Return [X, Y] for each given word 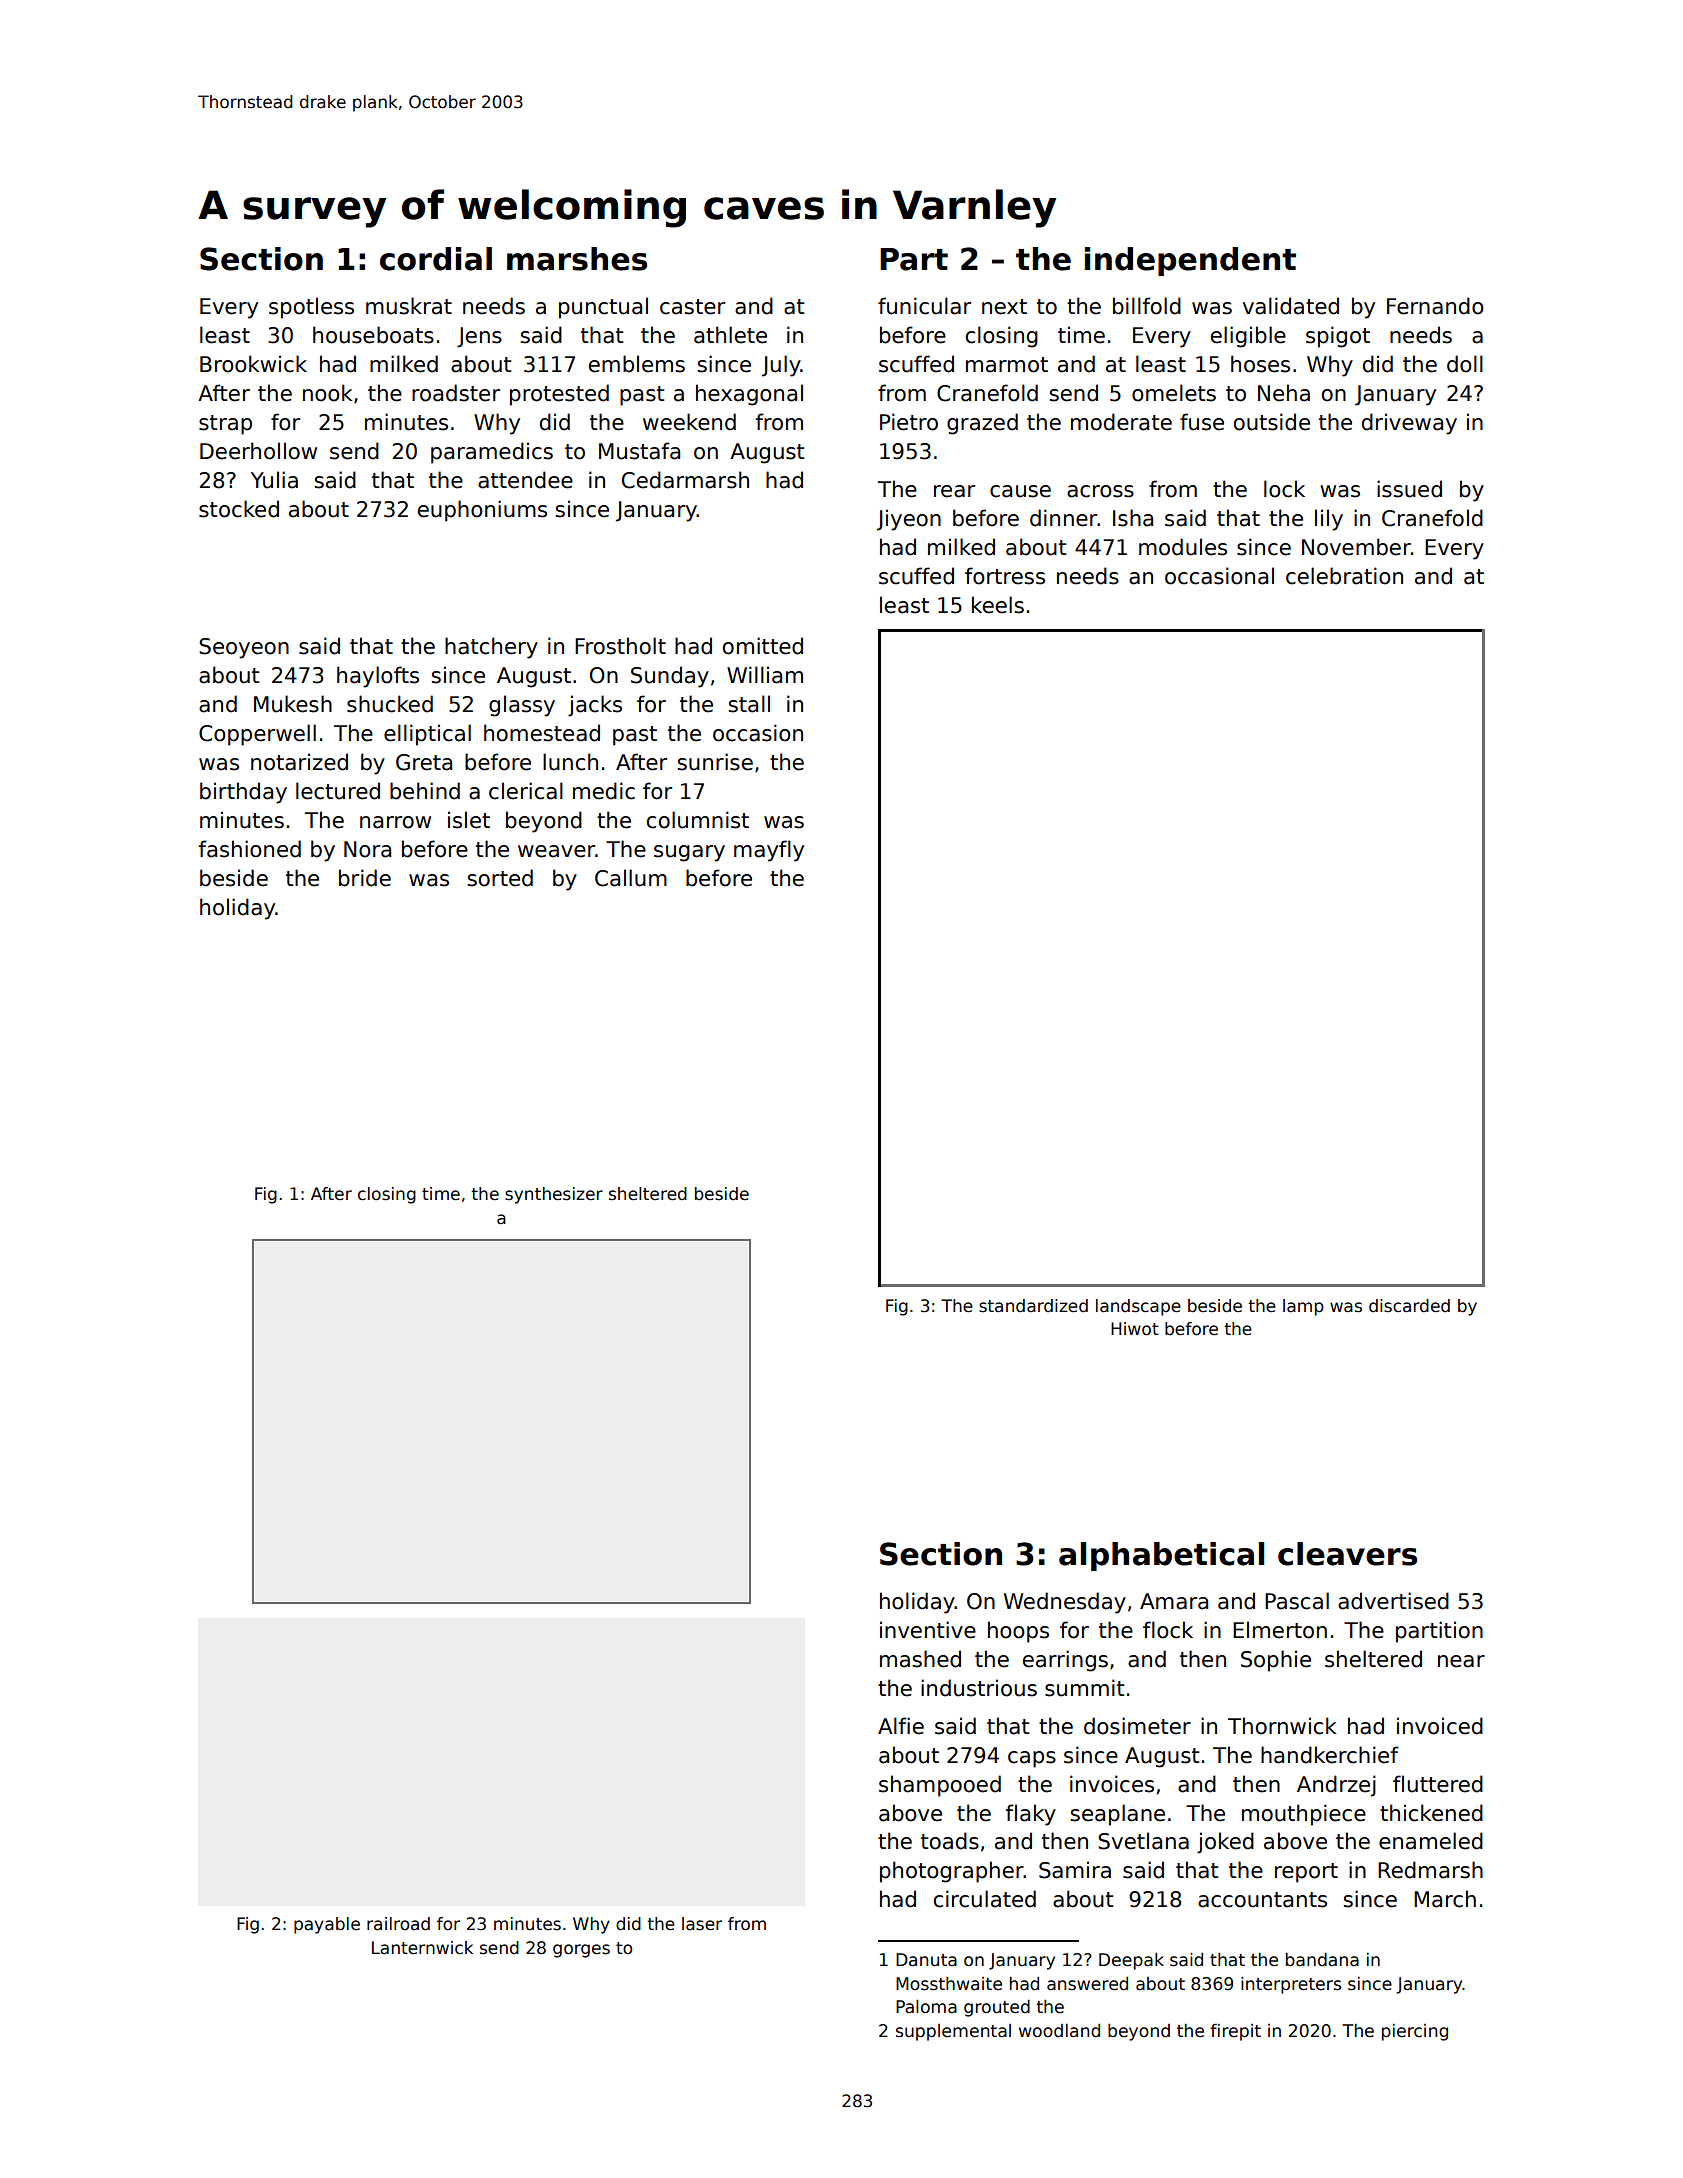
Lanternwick [422, 1948]
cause [1020, 491]
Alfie [901, 1726]
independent [1190, 261]
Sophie [1276, 1661]
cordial [436, 259]
